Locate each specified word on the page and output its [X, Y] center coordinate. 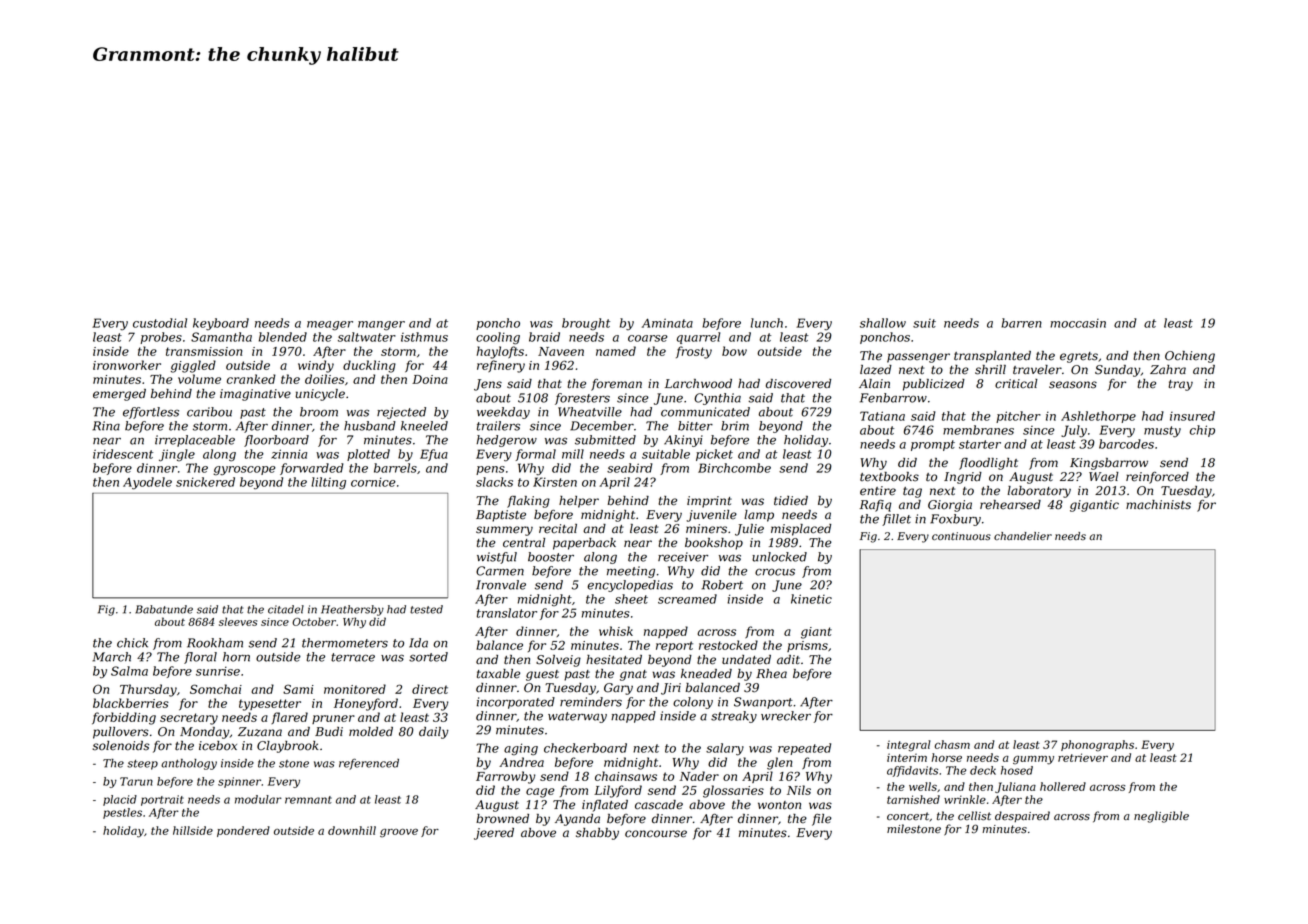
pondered [243, 831]
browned [502, 819]
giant [816, 633]
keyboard [221, 324]
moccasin [1078, 323]
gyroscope [244, 471]
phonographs [1097, 746]
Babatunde [164, 609]
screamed [687, 599]
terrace [353, 657]
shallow [883, 323]
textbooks [889, 477]
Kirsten [555, 482]
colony [693, 703]
